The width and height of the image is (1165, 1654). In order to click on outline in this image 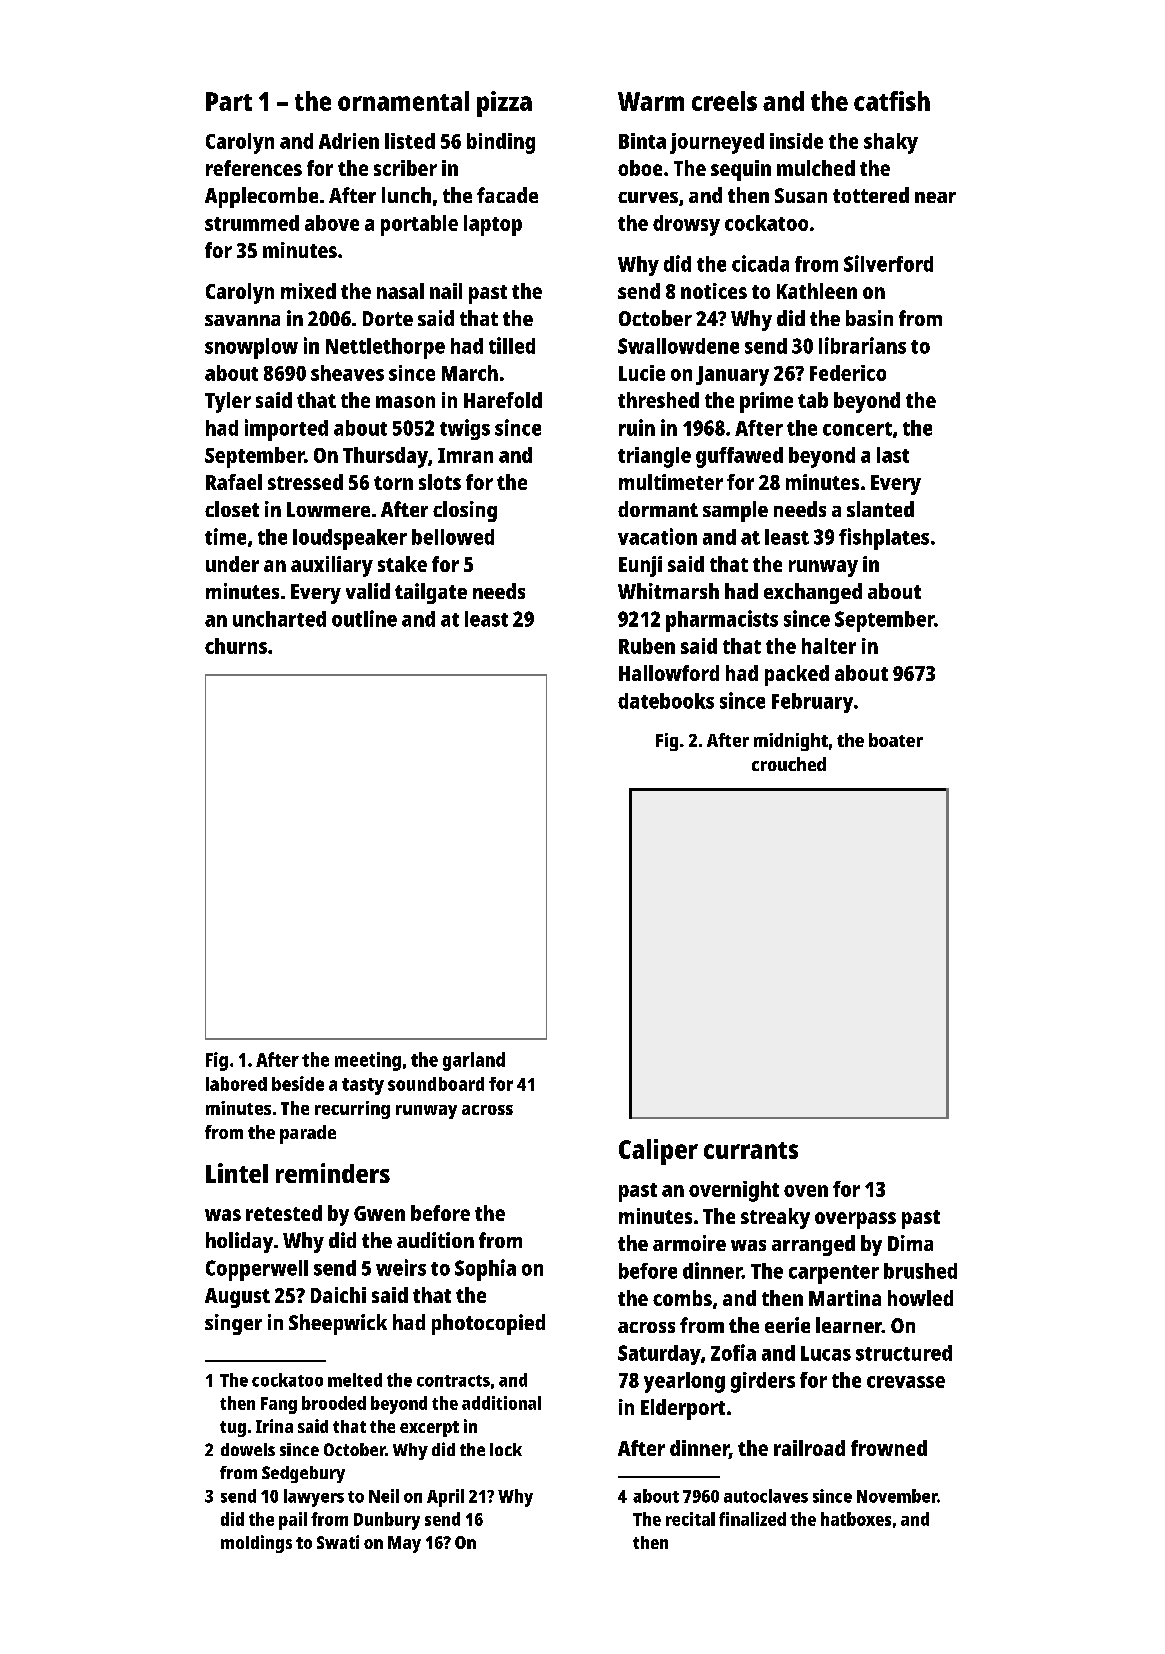, I will do `click(364, 618)`.
